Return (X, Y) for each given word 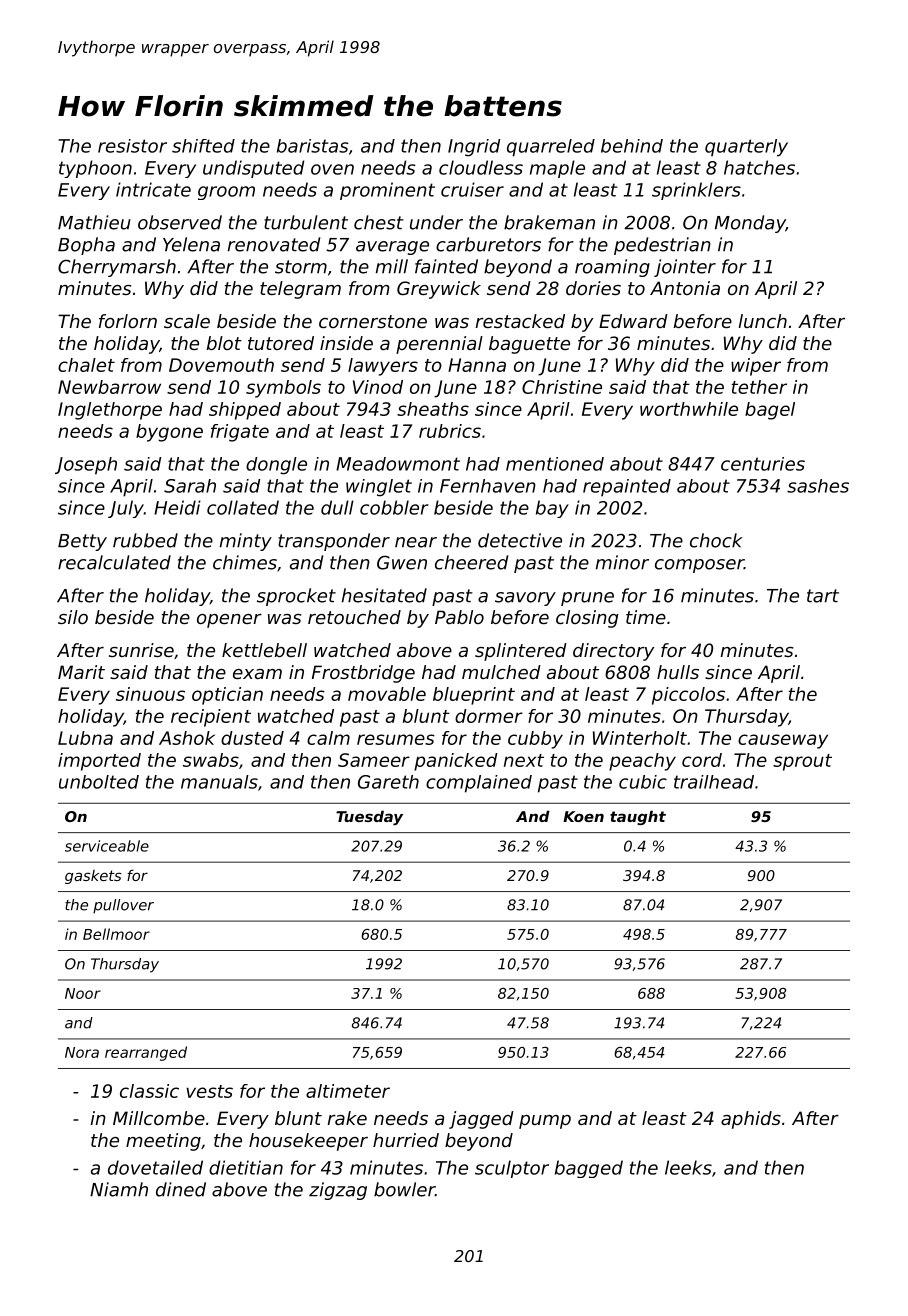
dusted (252, 738)
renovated (274, 244)
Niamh (119, 1189)
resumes (396, 739)
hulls (678, 672)
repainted (627, 488)
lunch (762, 321)
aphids (751, 1120)
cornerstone (373, 321)
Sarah (190, 486)
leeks (688, 1167)
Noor (83, 993)
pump (545, 1122)
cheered (471, 562)
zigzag (338, 1191)
